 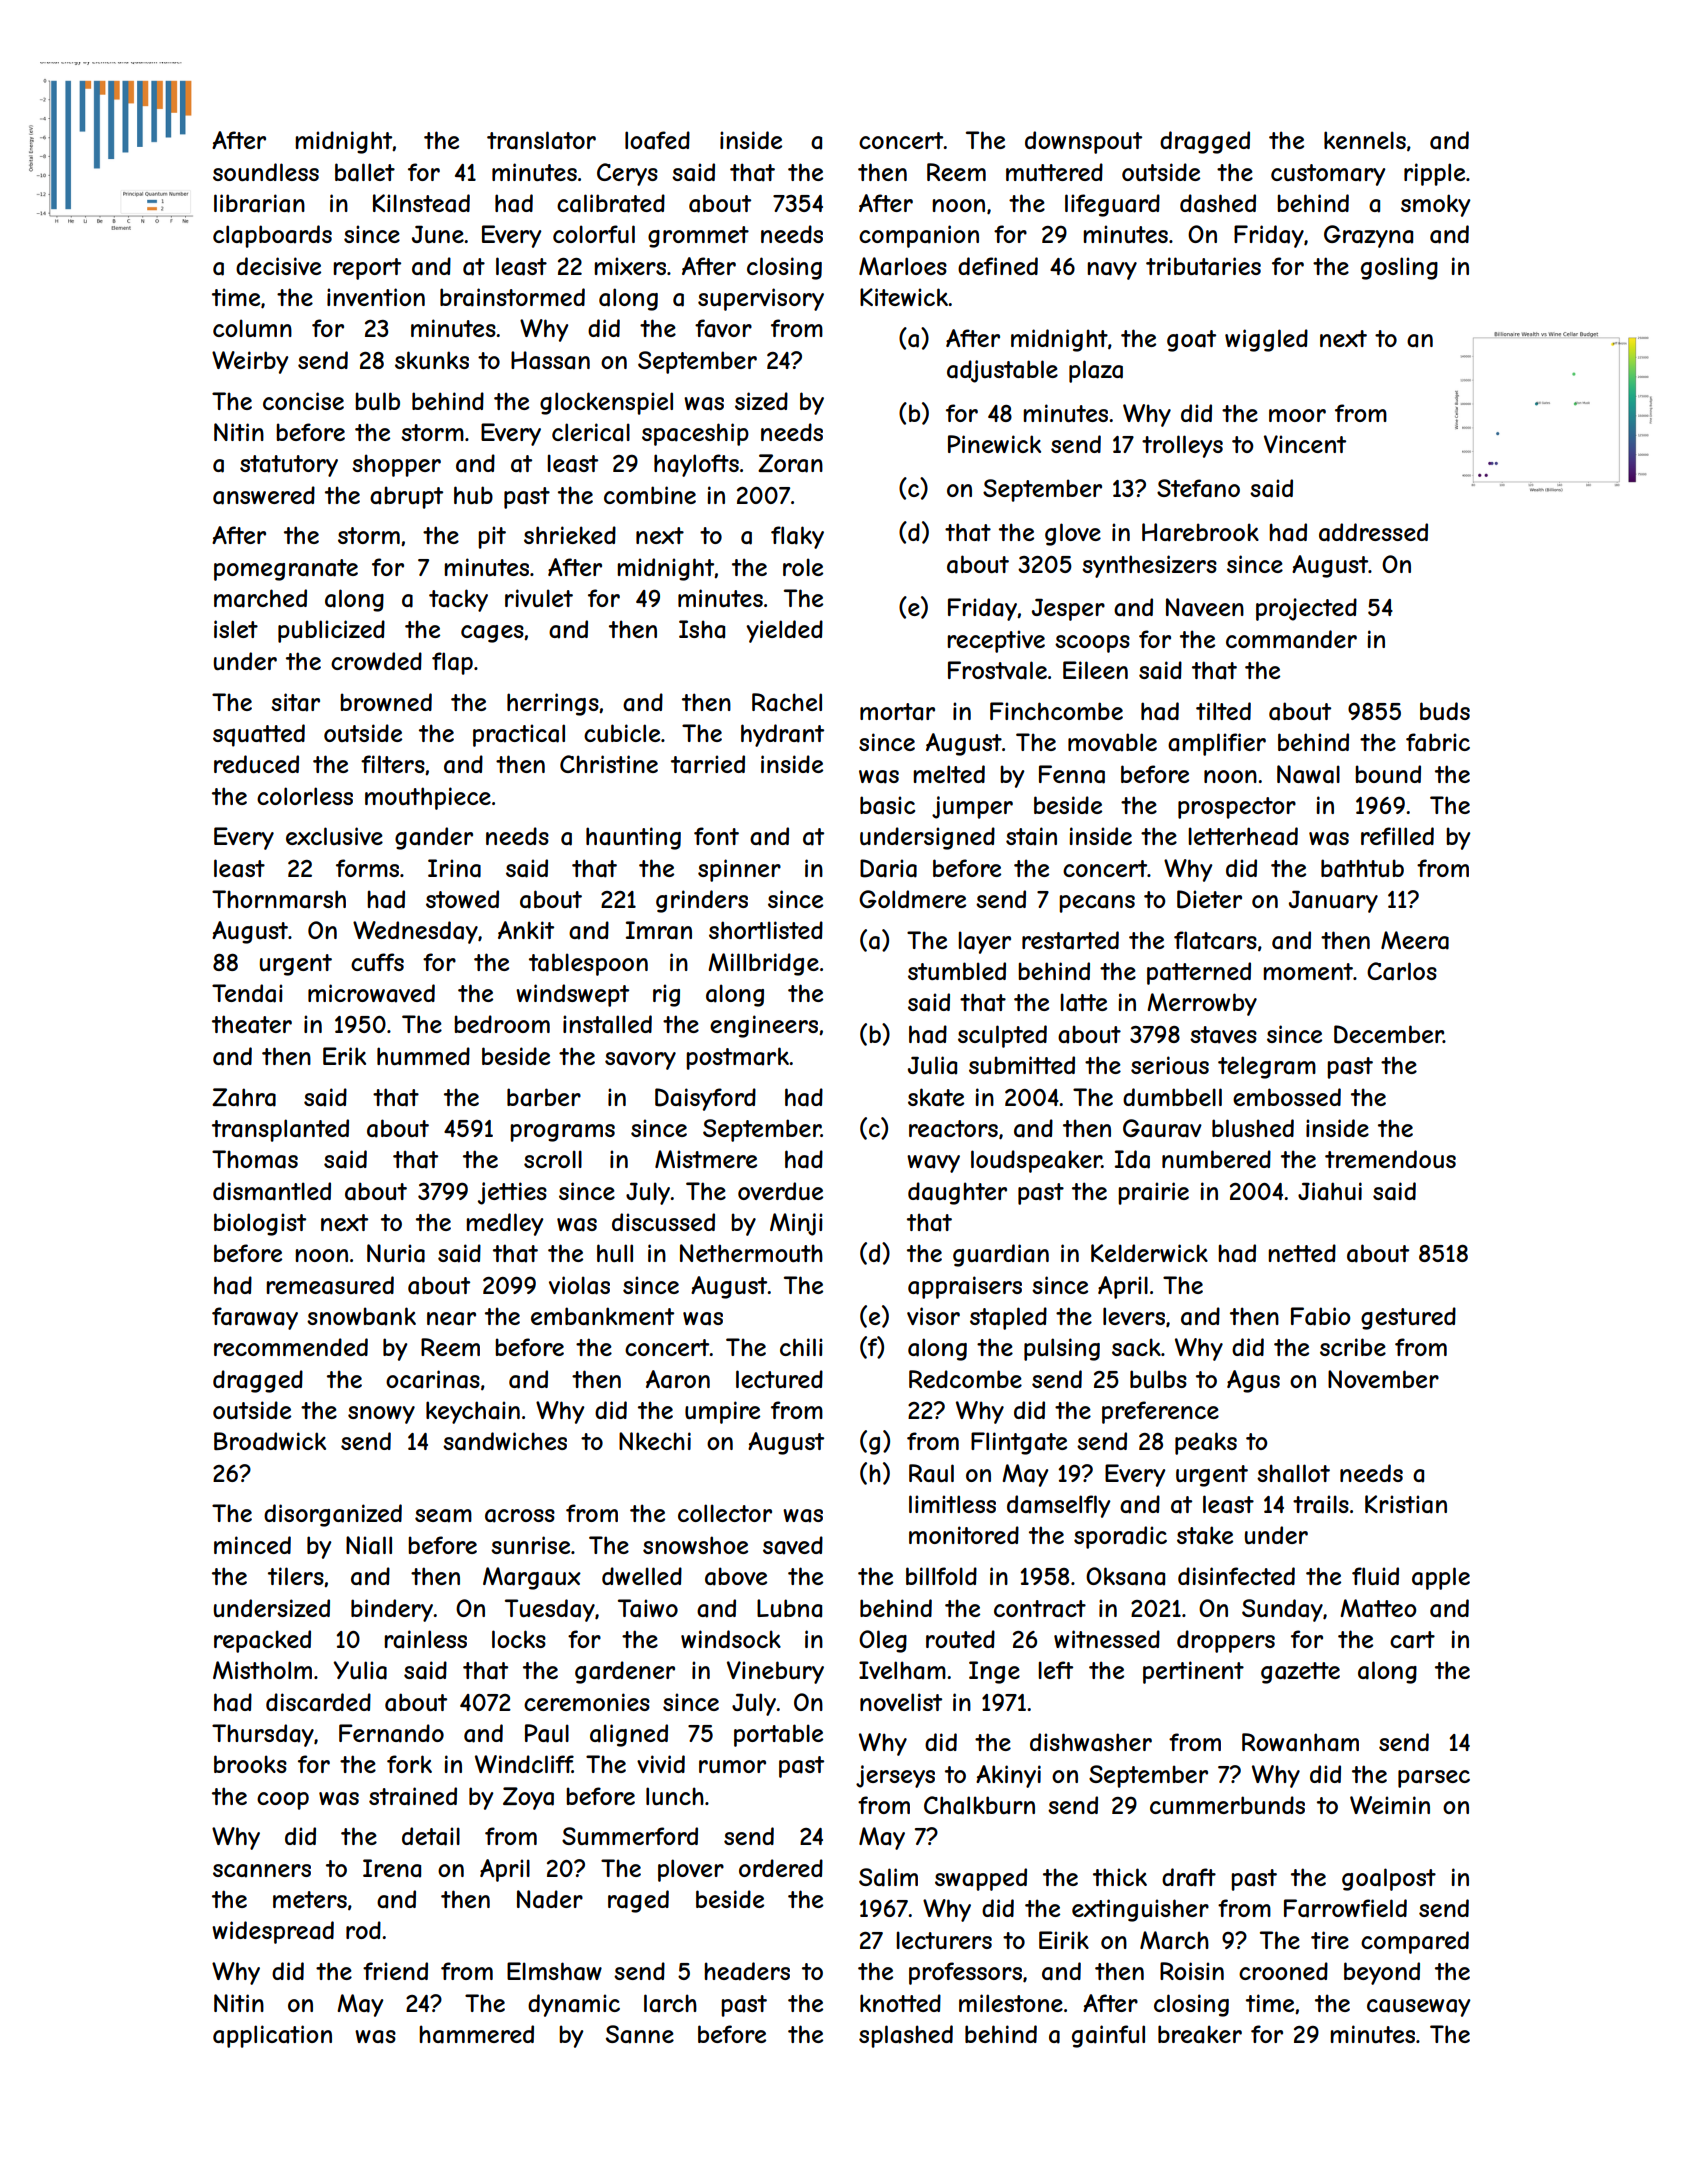 I want to click on gestured, so click(x=1408, y=1318).
